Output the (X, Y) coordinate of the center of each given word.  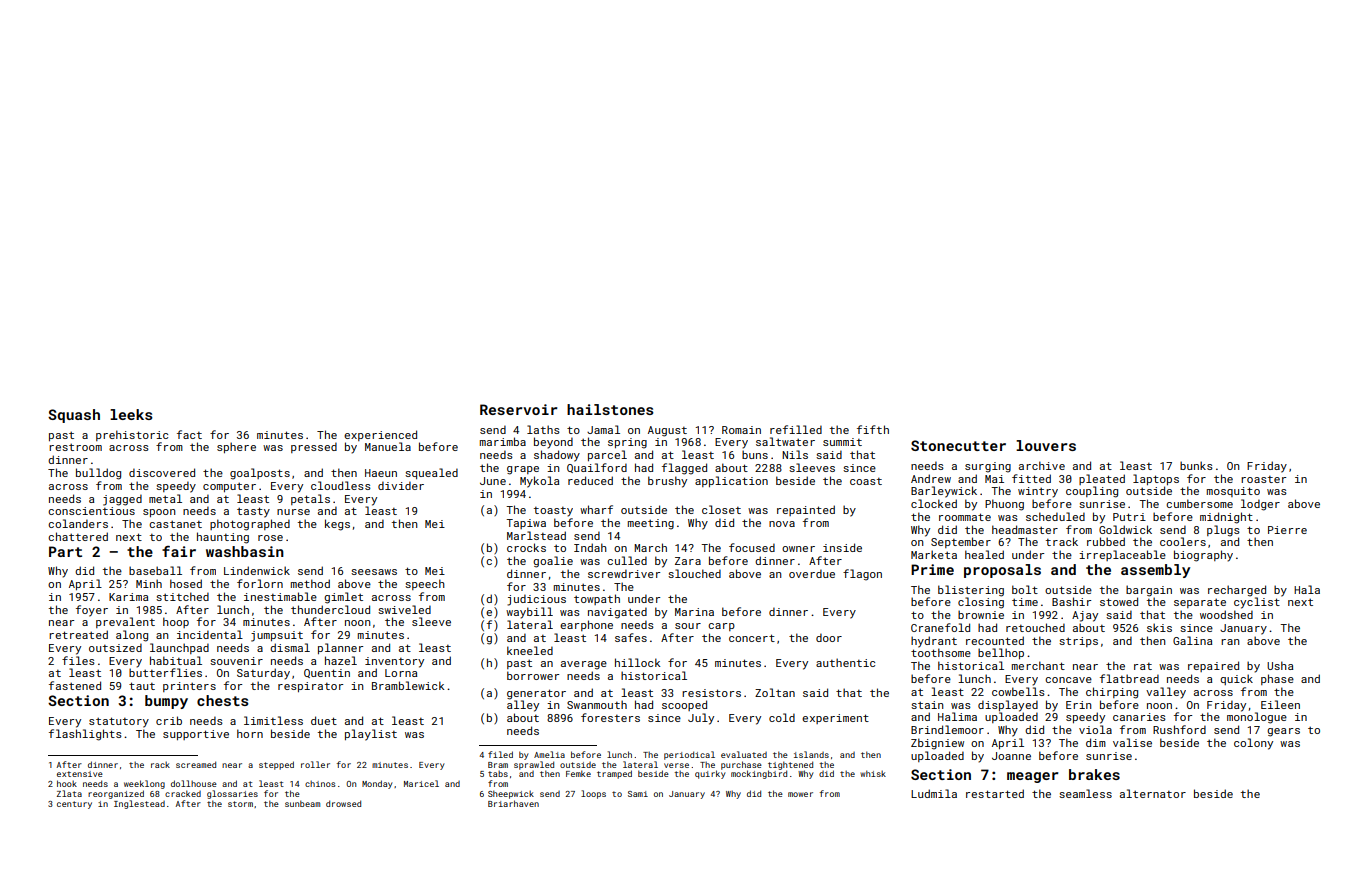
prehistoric (132, 435)
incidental (210, 634)
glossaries (232, 794)
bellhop (1001, 653)
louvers (1046, 445)
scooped (684, 705)
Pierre (1287, 530)
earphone (586, 625)
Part (65, 551)
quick (1236, 679)
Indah (590, 547)
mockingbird (759, 774)
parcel (607, 455)
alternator (1153, 793)
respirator (310, 687)
